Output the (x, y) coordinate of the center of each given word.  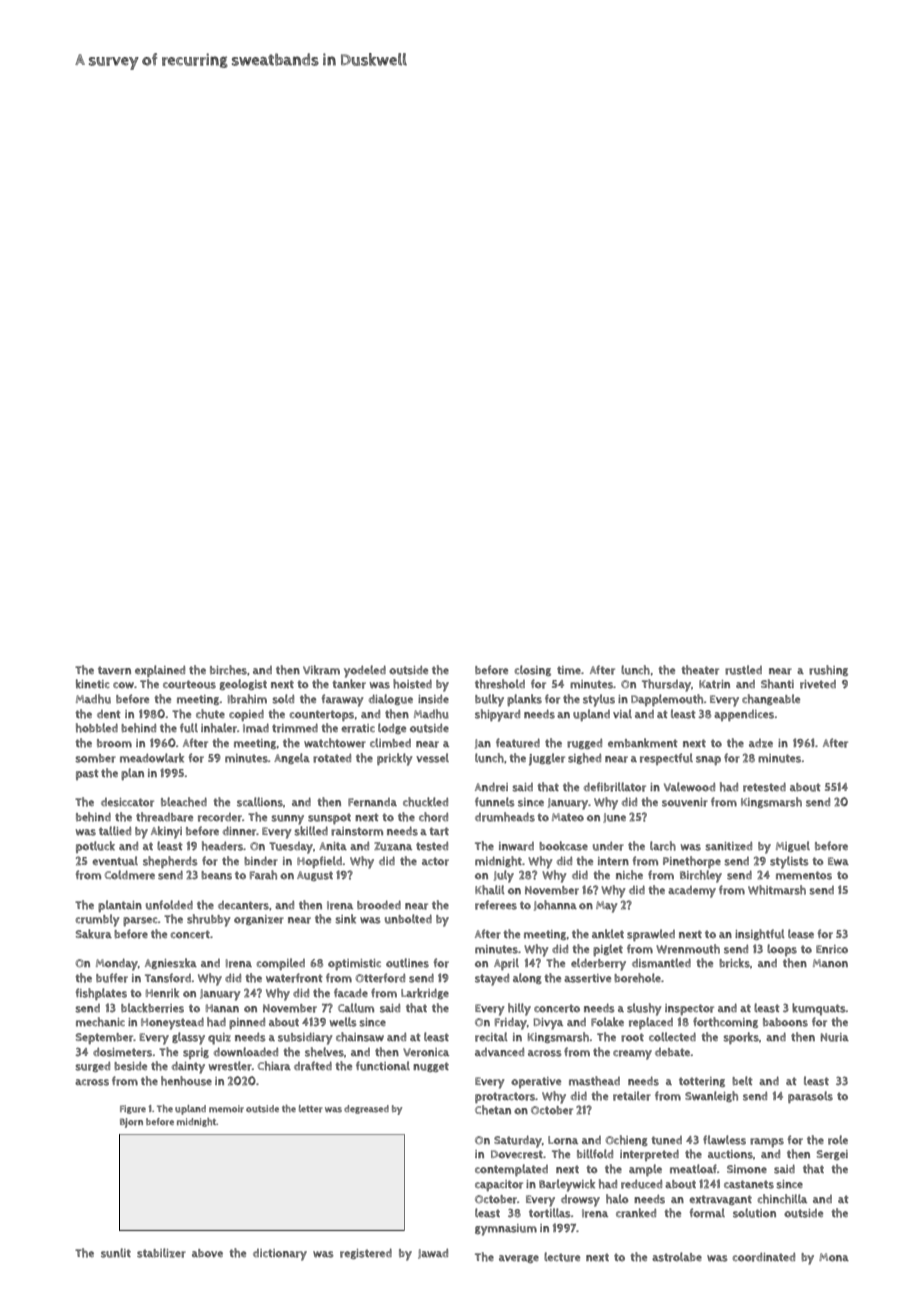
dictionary (280, 1255)
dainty (188, 1067)
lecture (562, 1257)
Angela (292, 758)
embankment (643, 743)
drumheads (505, 817)
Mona (834, 1257)
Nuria (835, 1037)
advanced (499, 1051)
